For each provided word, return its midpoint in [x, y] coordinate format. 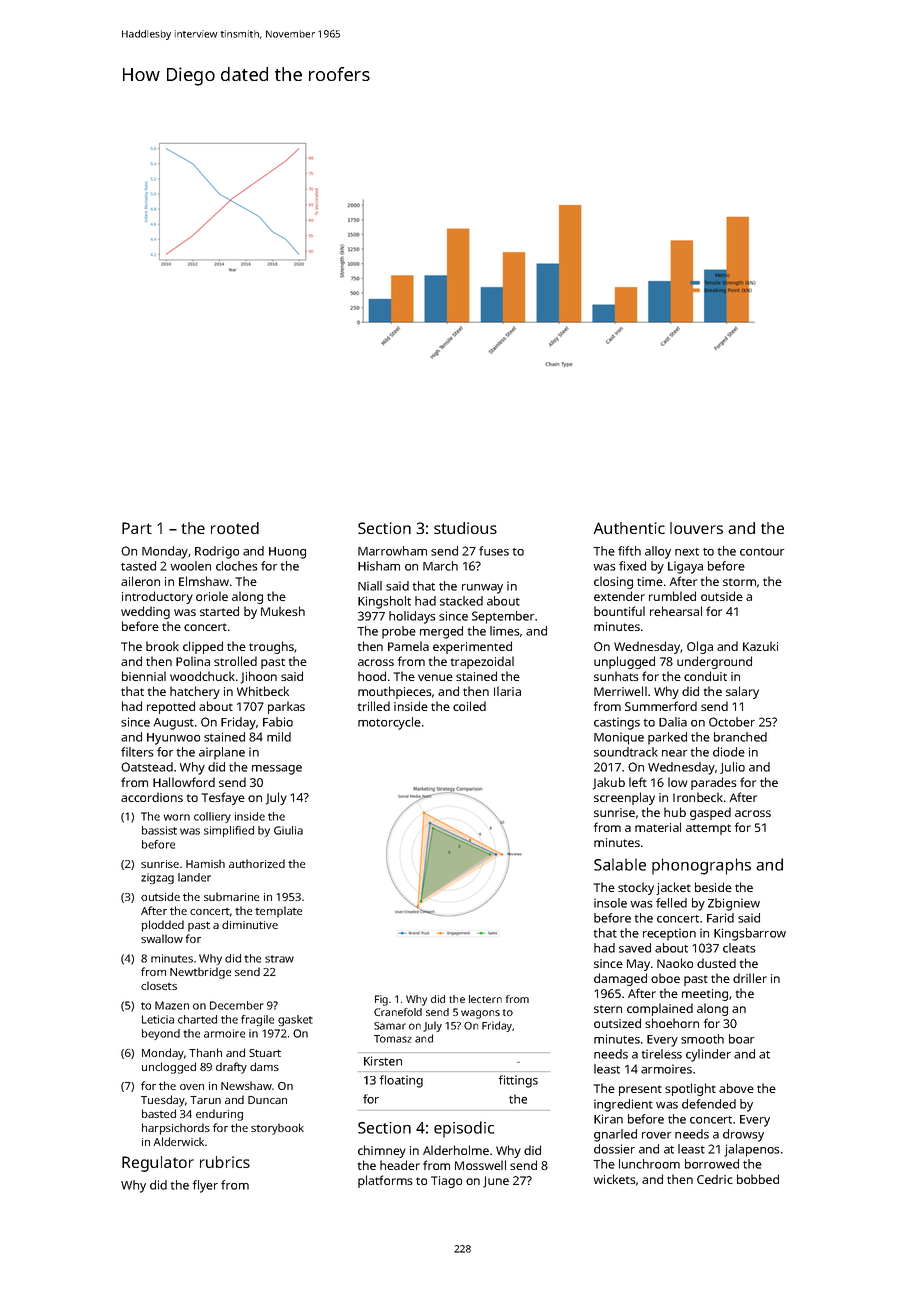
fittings [518, 1081]
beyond [161, 1034]
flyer [205, 1186]
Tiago [446, 1182]
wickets [614, 1179]
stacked [461, 601]
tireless [662, 1054]
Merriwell [620, 691]
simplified [229, 831]
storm [739, 582]
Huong [287, 553]
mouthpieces [394, 692]
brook [162, 646]
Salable [620, 864]
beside [713, 887]
